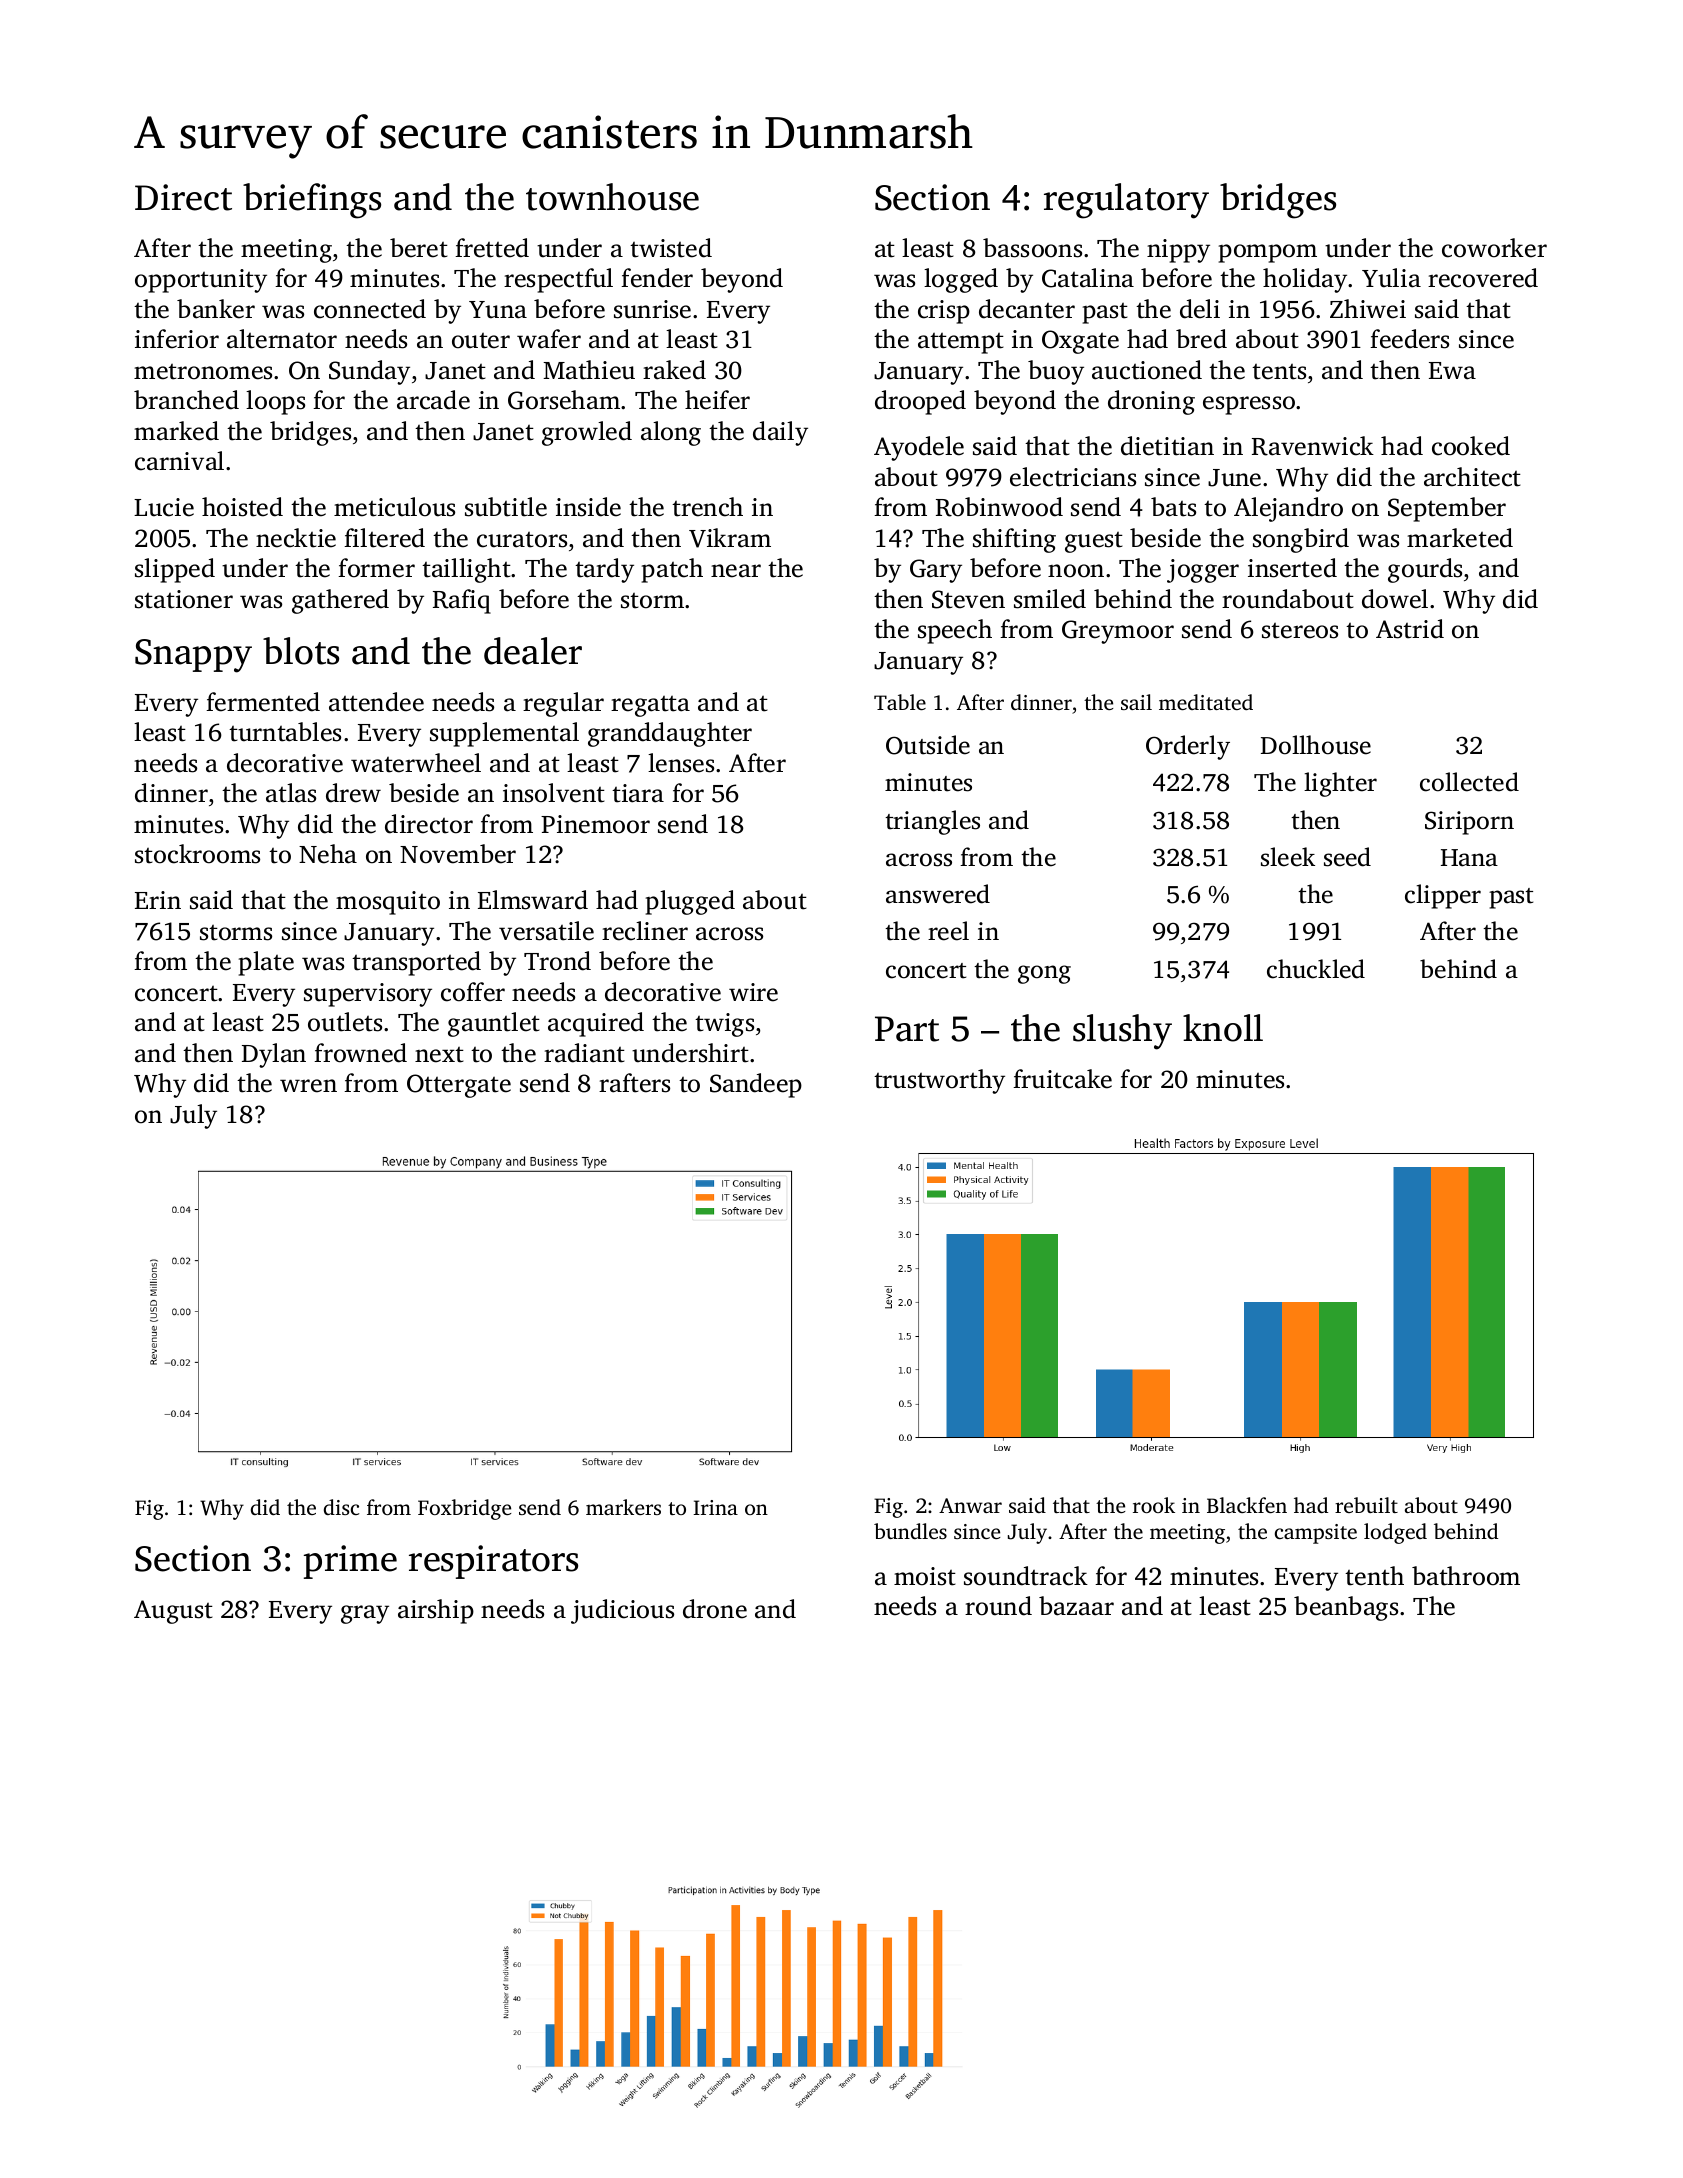 Image resolution: width=1683 pixels, height=2178 pixels. Describe the element at coordinates (638, 793) in the document. I see `tiara` at that location.
